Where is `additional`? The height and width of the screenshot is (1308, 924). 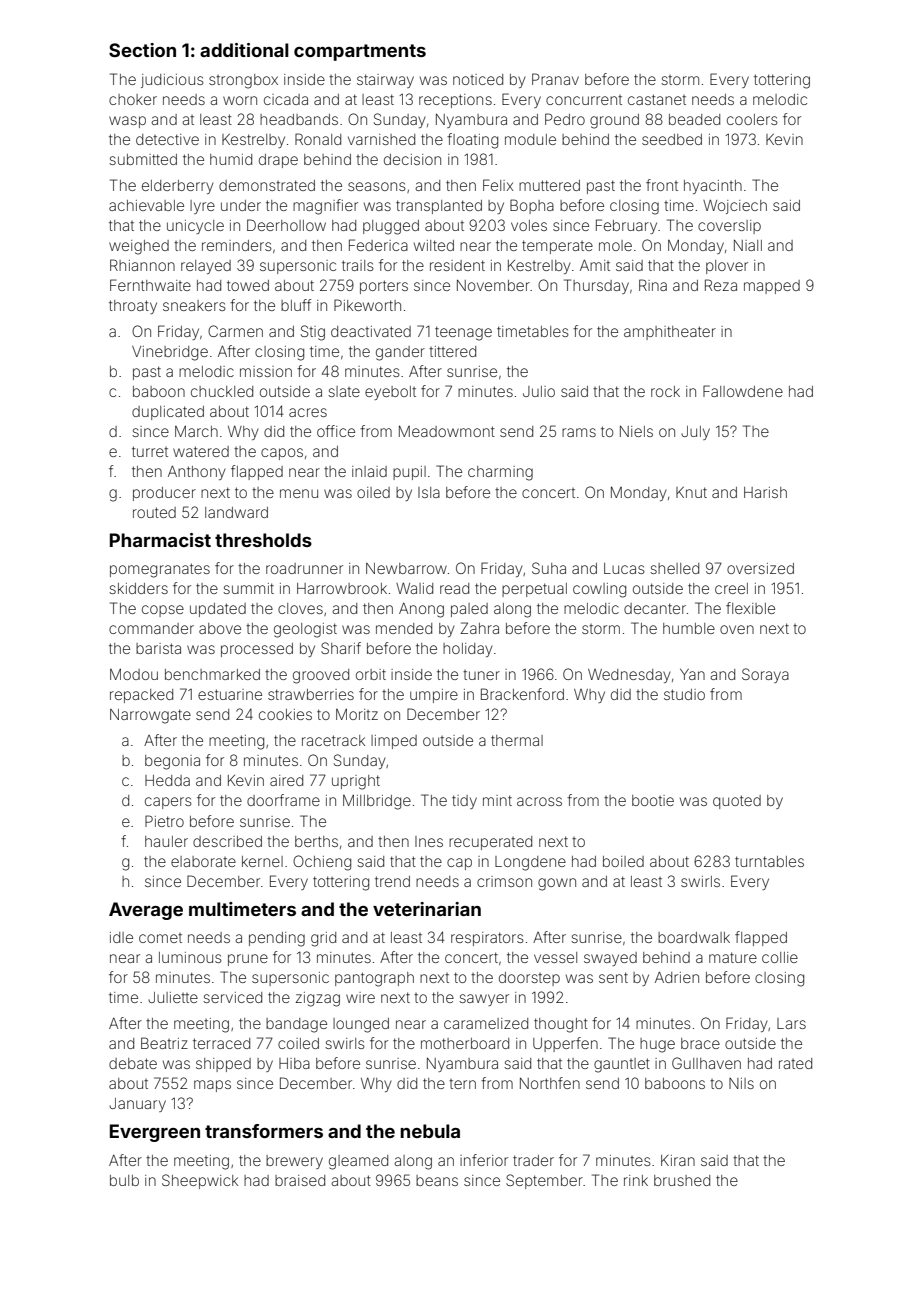
additional is located at coordinates (244, 50).
